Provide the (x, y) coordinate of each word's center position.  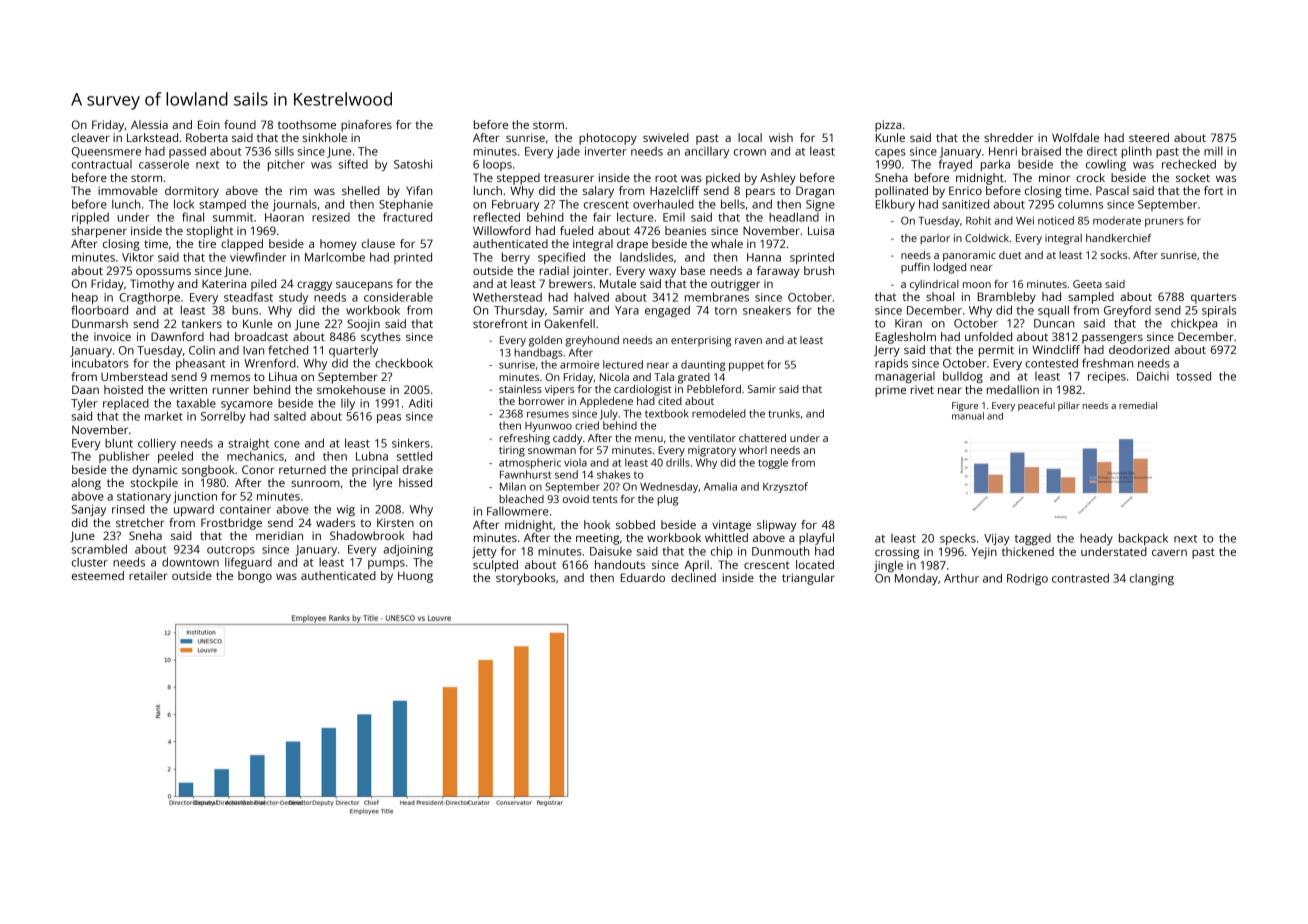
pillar (1069, 406)
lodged (950, 268)
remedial (1138, 405)
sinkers (411, 443)
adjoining (408, 550)
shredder (1008, 137)
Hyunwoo (548, 427)
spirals (1219, 311)
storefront (500, 323)
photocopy (608, 139)
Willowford (502, 230)
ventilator (712, 438)
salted (290, 416)
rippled (90, 218)
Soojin (363, 325)
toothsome (307, 124)
